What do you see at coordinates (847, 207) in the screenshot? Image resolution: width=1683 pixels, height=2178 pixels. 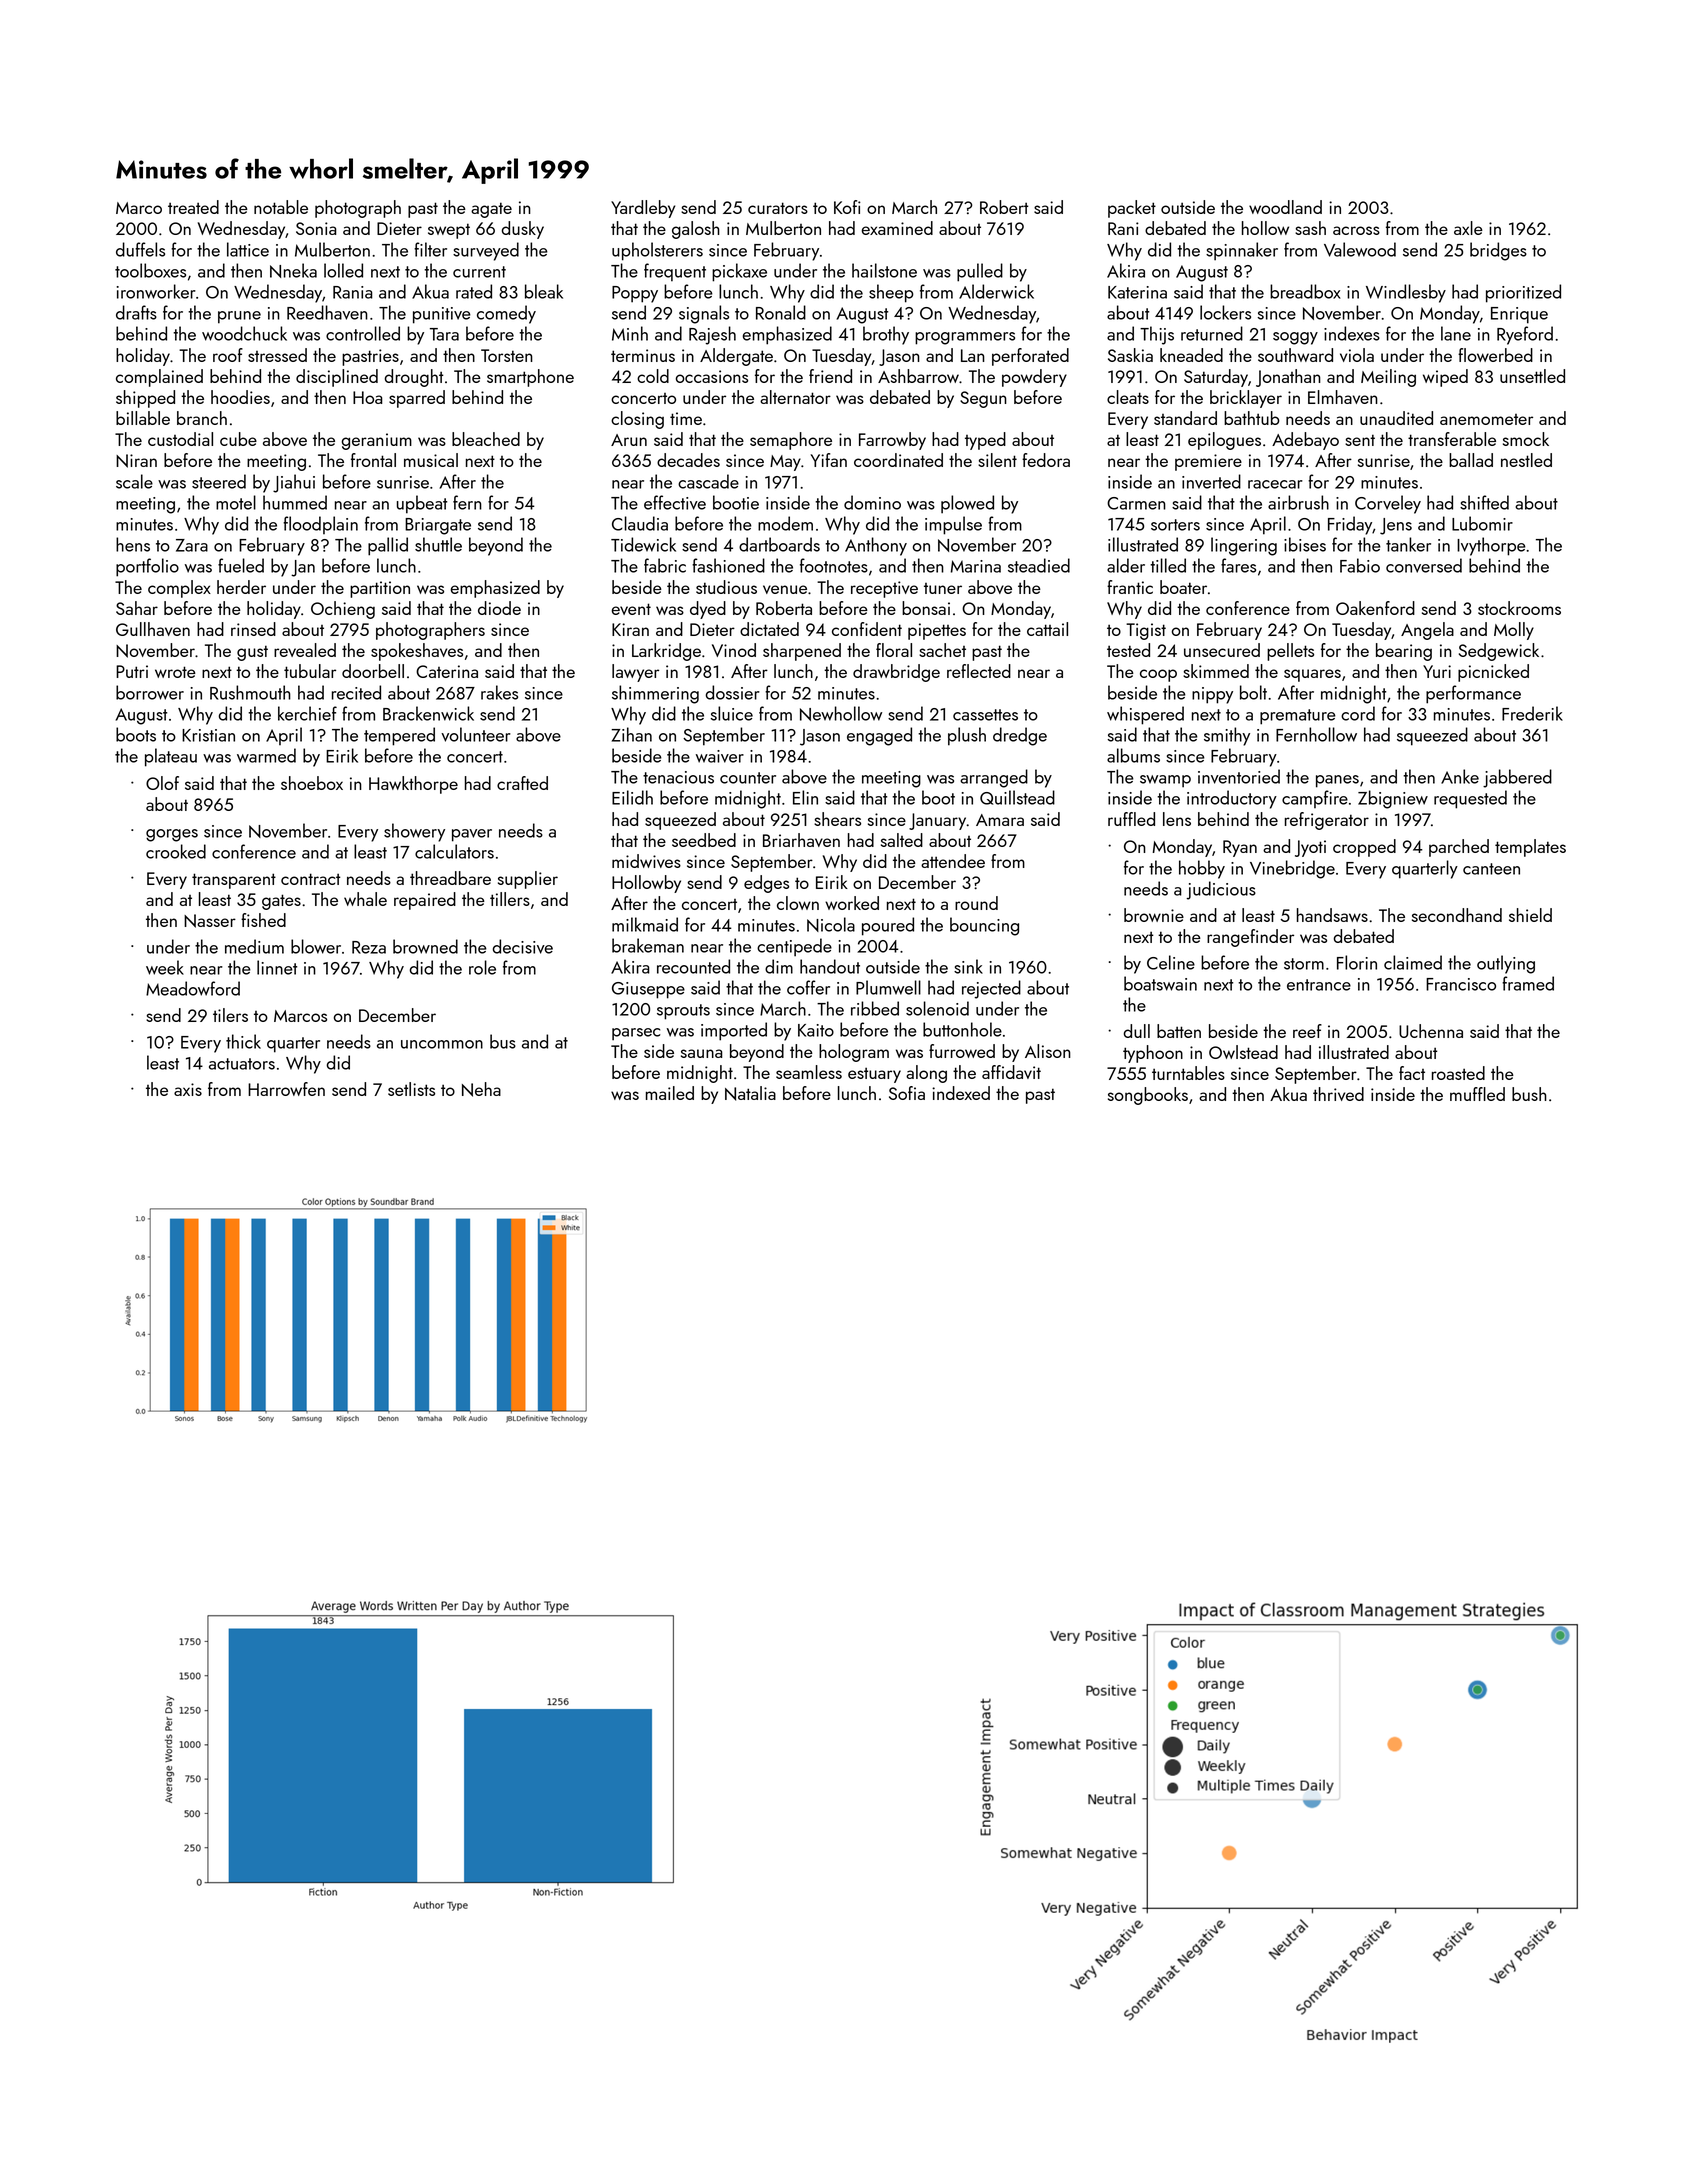 I see `Kofi` at bounding box center [847, 207].
